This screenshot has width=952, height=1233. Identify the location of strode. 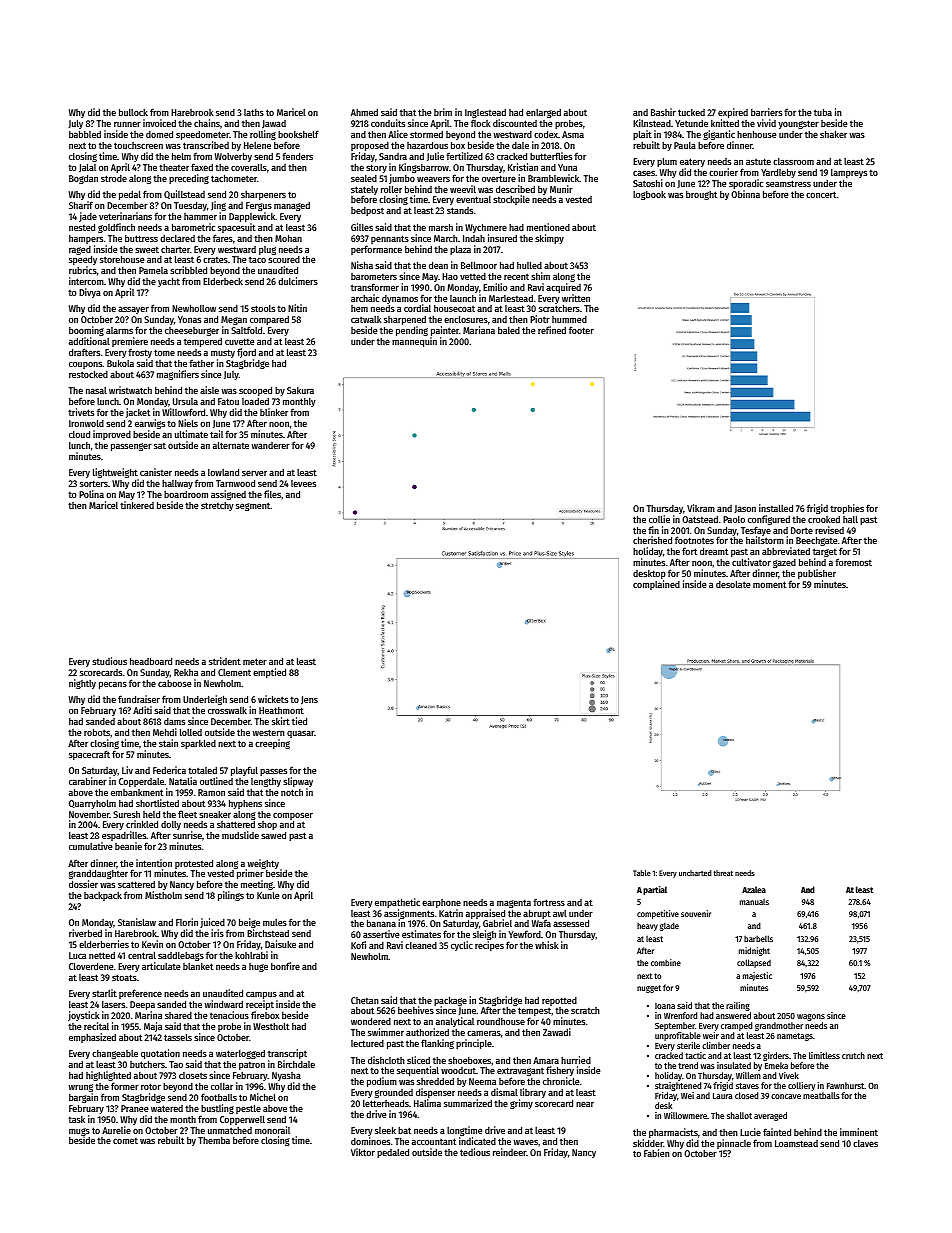
(114, 178).
